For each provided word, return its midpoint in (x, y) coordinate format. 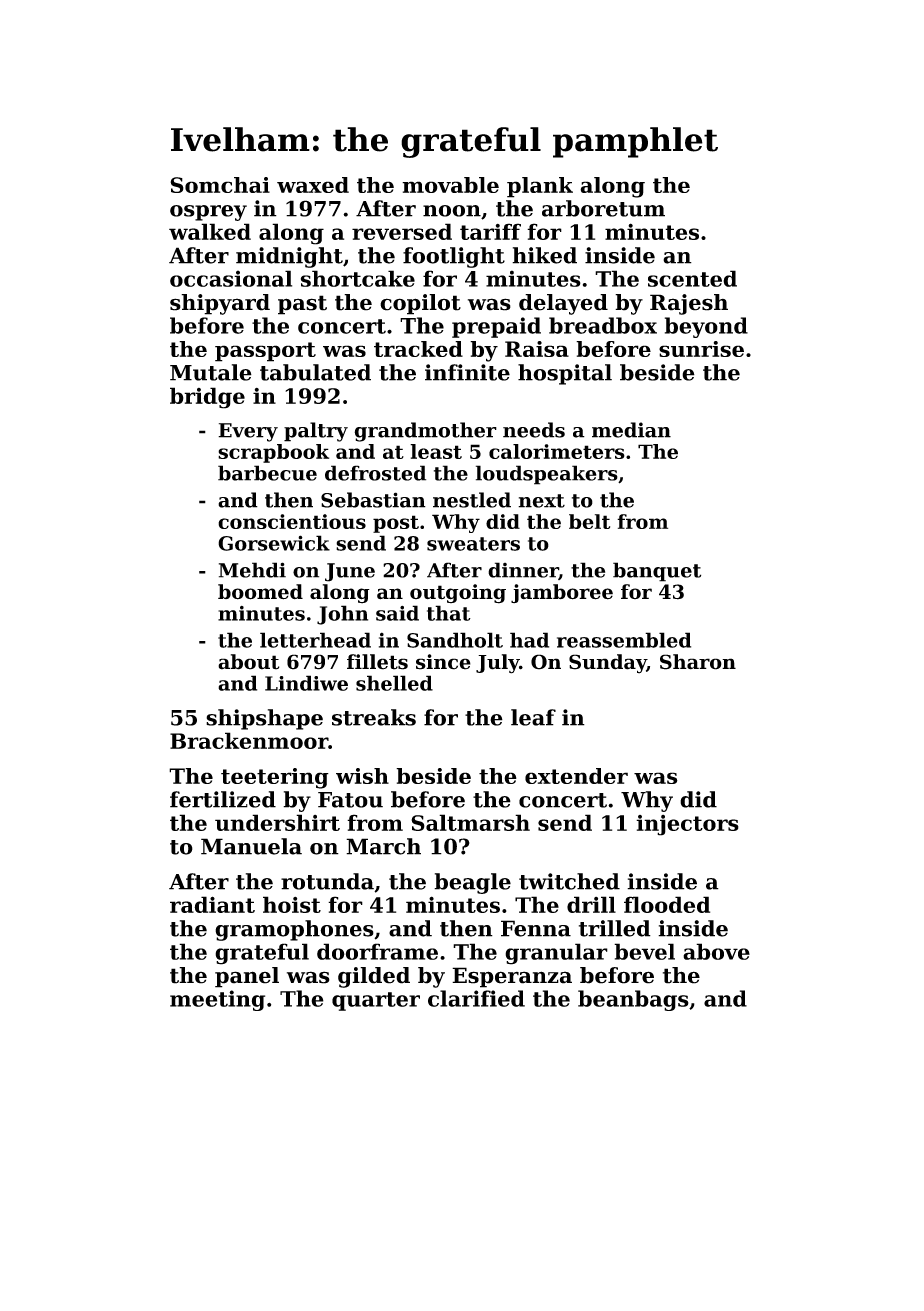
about (248, 662)
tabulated (315, 372)
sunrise (701, 349)
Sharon (698, 662)
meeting (217, 1000)
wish (362, 776)
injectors (687, 825)
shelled (394, 683)
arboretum (603, 208)
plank (540, 187)
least (436, 451)
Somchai (220, 185)
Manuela (251, 846)
